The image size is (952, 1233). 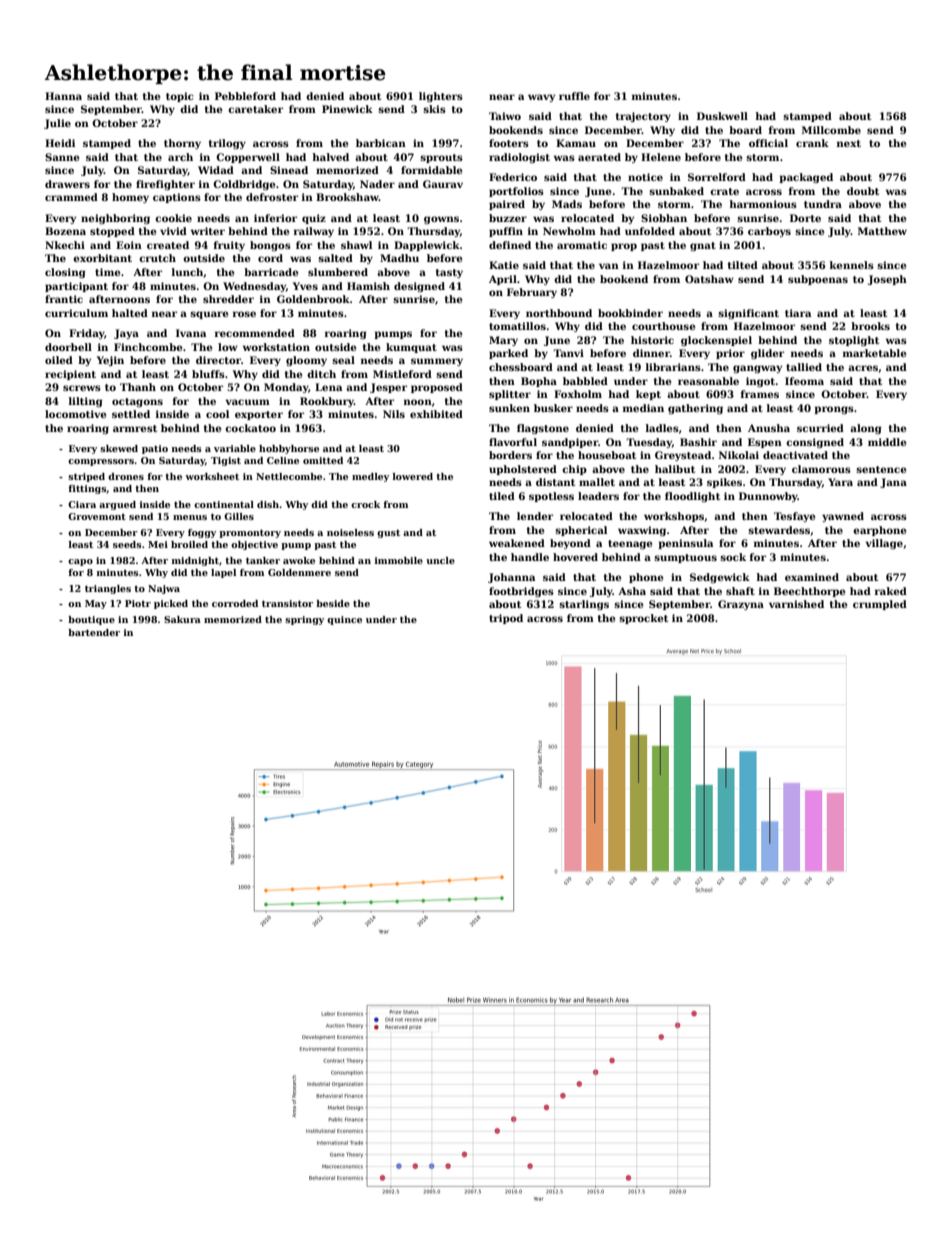 I want to click on compressors, so click(x=101, y=462).
